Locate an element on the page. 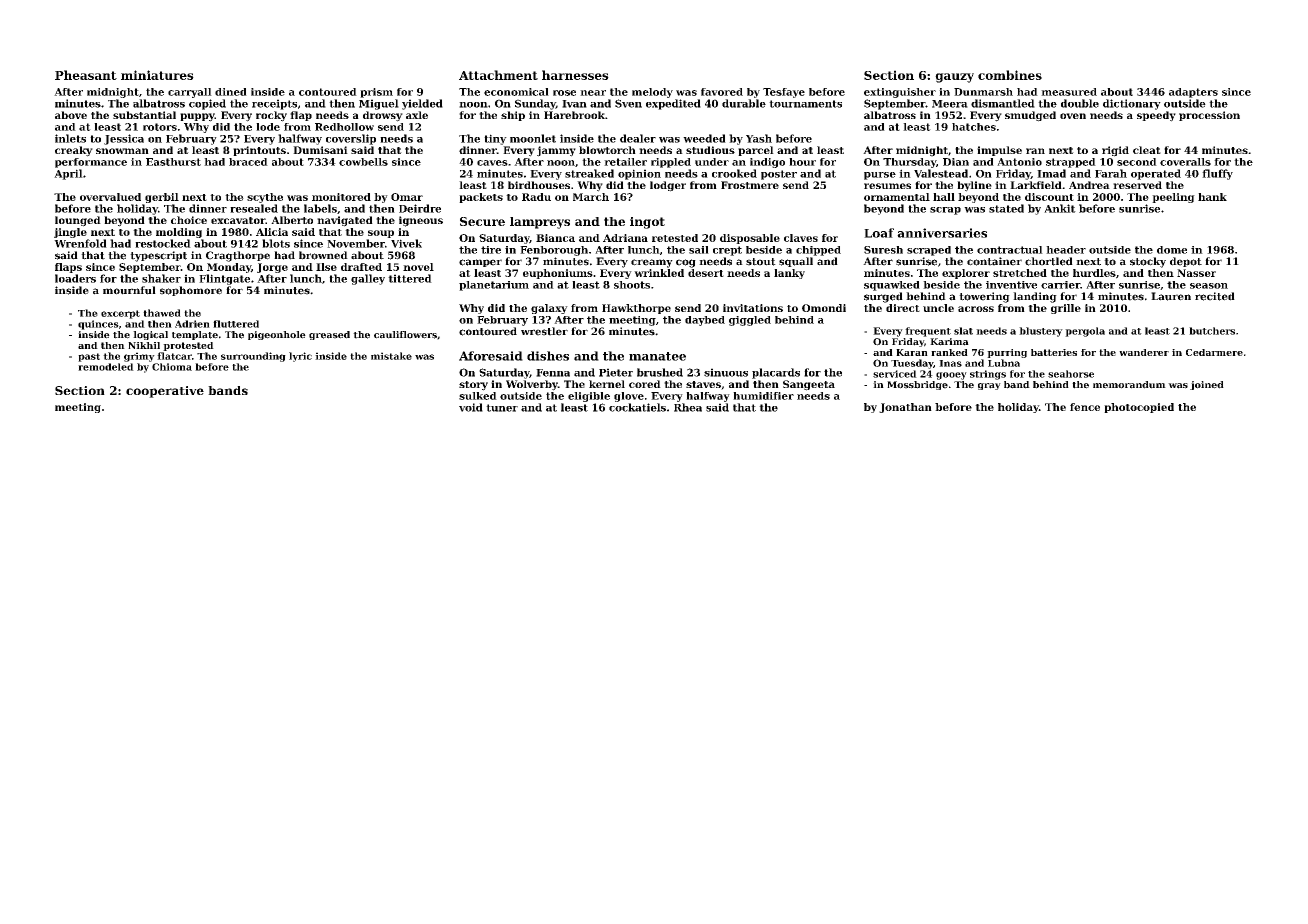 The height and width of the document is (924, 1308). cooperative is located at coordinates (165, 392).
